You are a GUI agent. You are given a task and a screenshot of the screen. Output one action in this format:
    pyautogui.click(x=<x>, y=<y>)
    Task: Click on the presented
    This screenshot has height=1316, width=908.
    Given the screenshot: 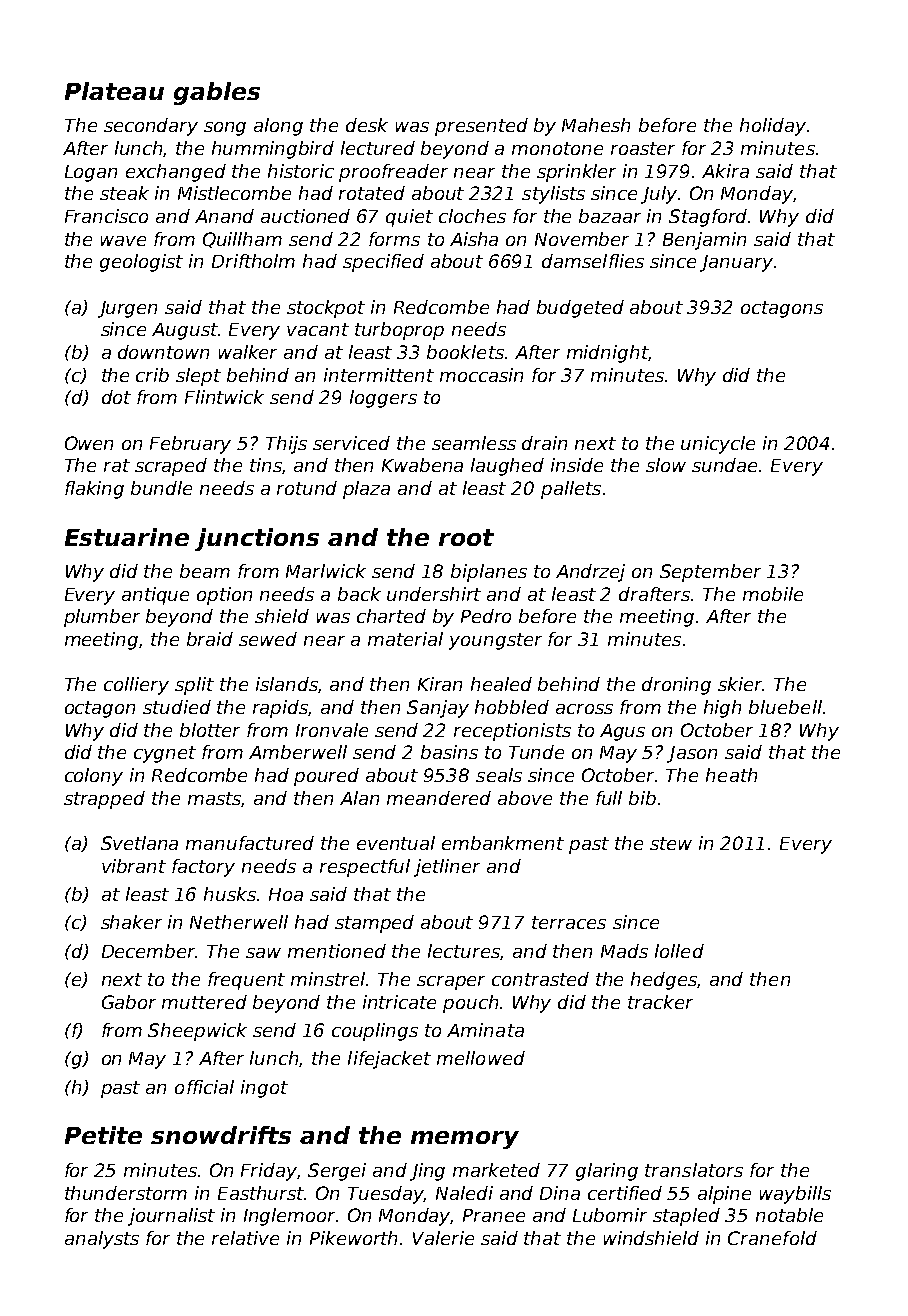 What is the action you would take?
    pyautogui.click(x=481, y=127)
